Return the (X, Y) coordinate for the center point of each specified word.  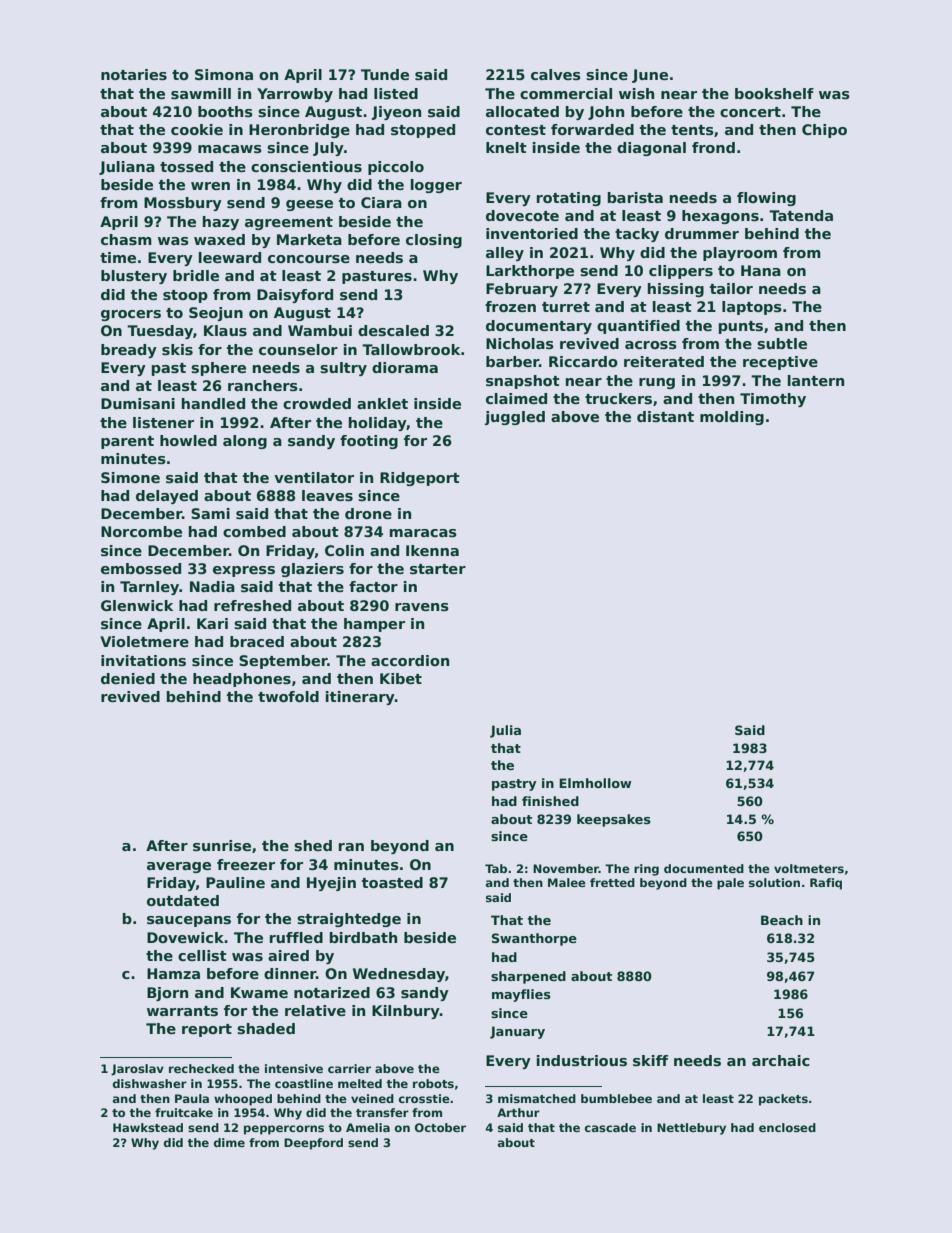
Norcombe (141, 531)
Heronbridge (299, 131)
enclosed (787, 1127)
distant (665, 416)
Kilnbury (406, 1012)
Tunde (385, 74)
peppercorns (284, 1130)
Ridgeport (420, 479)
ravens (422, 607)
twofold (288, 696)
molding (732, 418)
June (650, 76)
